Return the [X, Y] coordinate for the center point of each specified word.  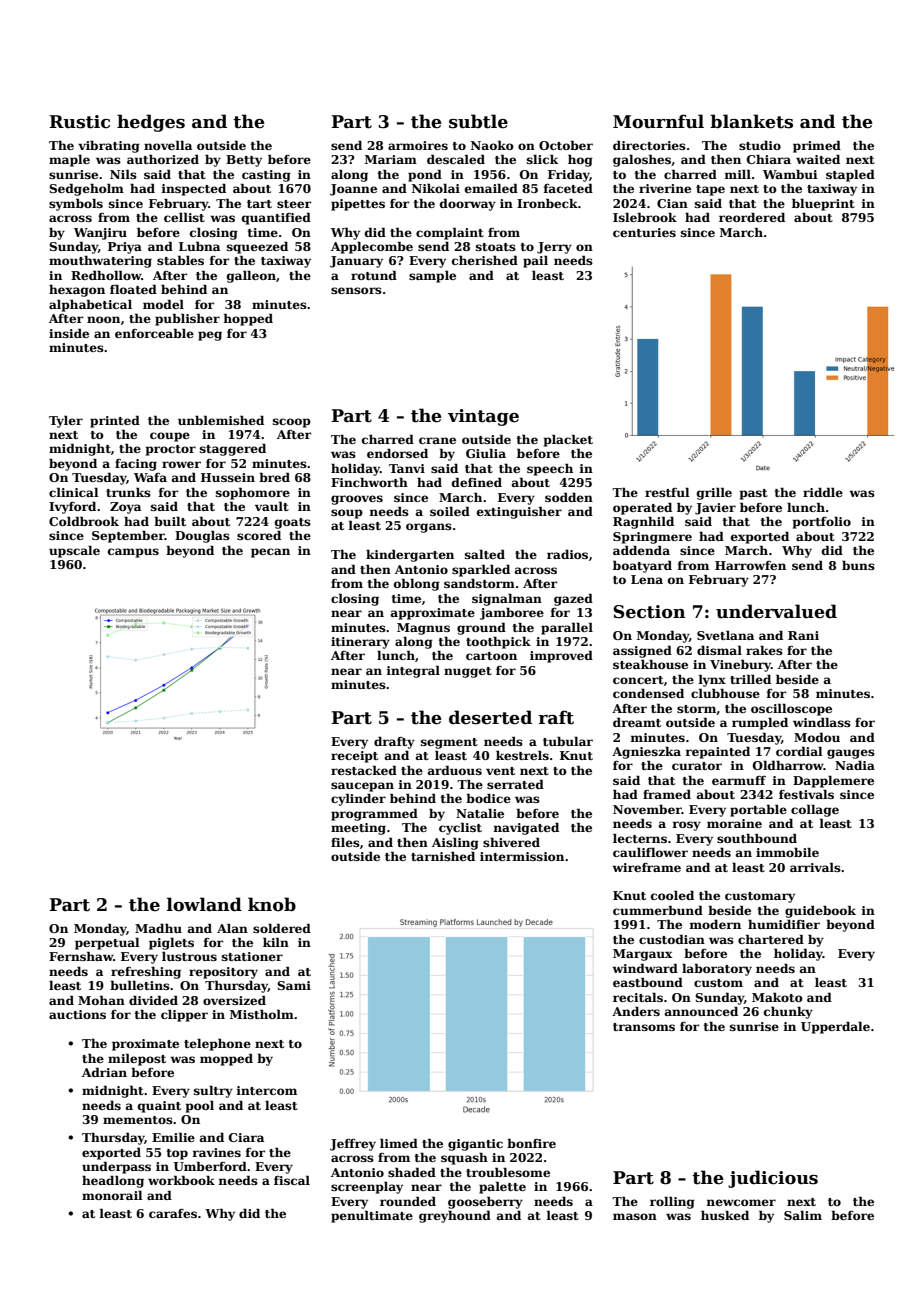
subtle [478, 121]
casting [266, 176]
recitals [638, 997]
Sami [294, 985]
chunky [788, 1012]
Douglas [202, 536]
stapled [850, 176]
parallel [567, 628]
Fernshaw [81, 956]
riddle [823, 492]
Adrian [104, 1072]
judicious [773, 1179]
